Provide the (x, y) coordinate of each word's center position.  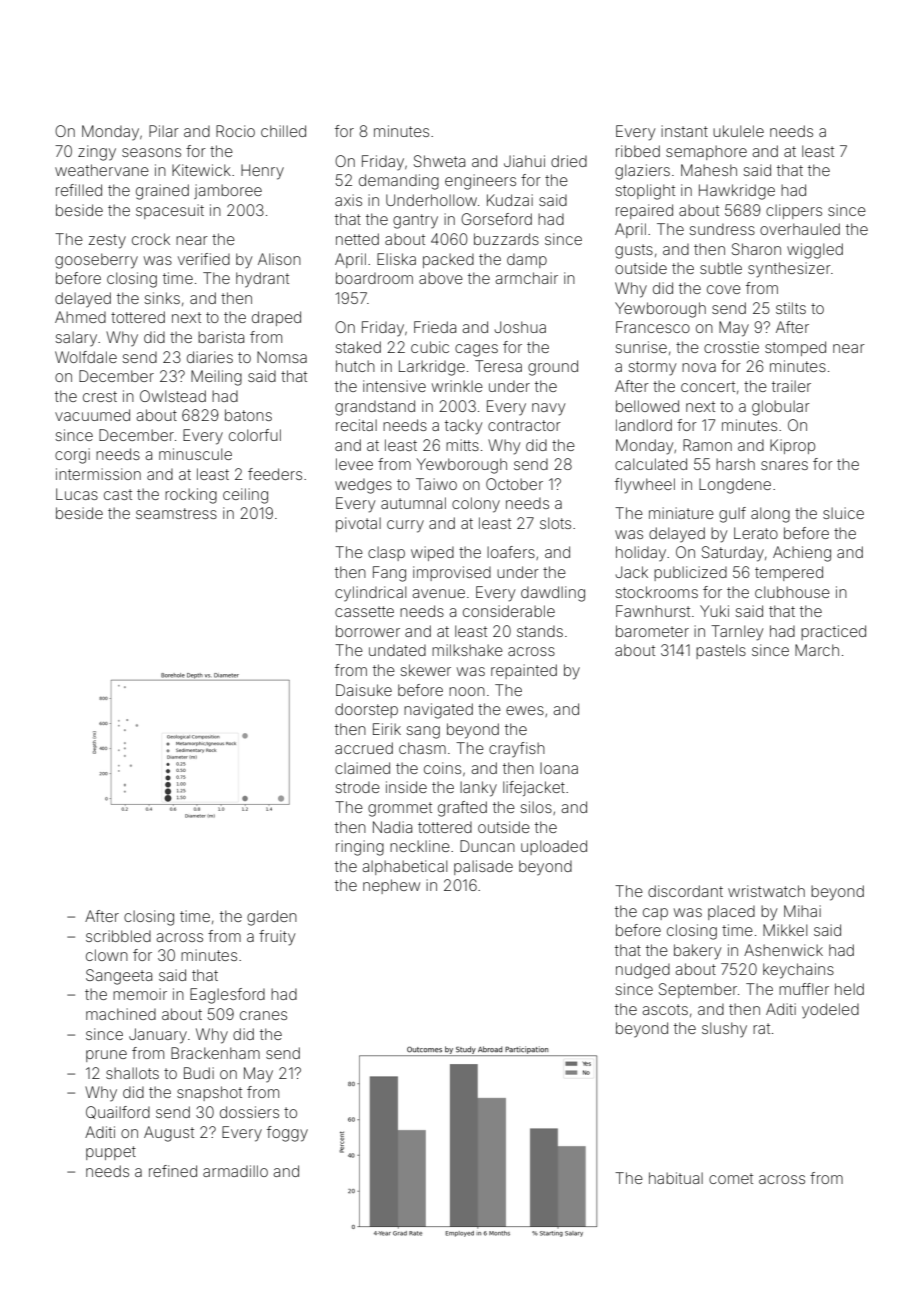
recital (356, 425)
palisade (483, 867)
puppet (111, 1153)
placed (731, 912)
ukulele (738, 131)
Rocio (235, 131)
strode (358, 787)
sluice (843, 513)
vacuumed (92, 415)
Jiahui (524, 161)
